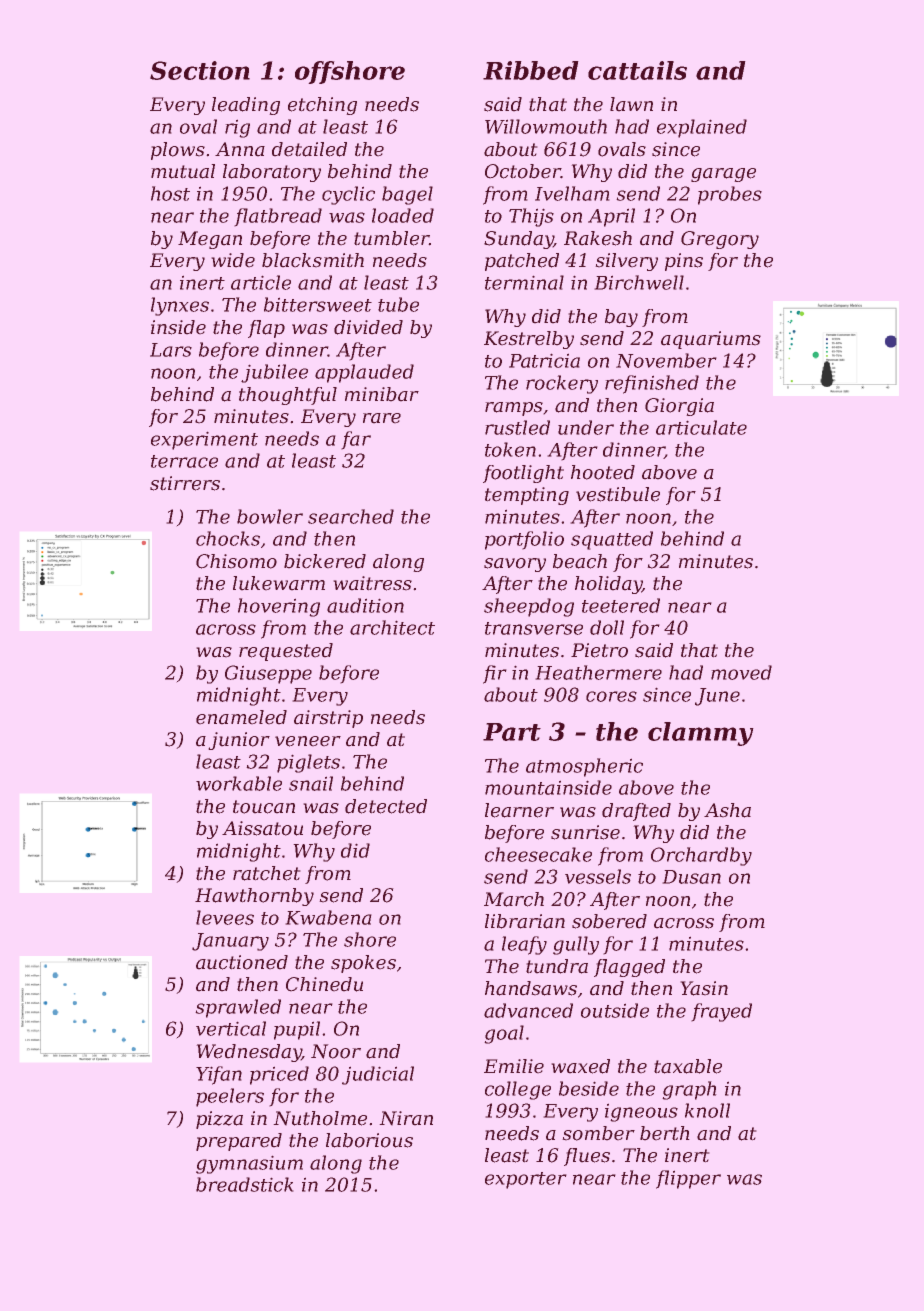  What do you see at coordinates (261, 282) in the document?
I see `article` at bounding box center [261, 282].
